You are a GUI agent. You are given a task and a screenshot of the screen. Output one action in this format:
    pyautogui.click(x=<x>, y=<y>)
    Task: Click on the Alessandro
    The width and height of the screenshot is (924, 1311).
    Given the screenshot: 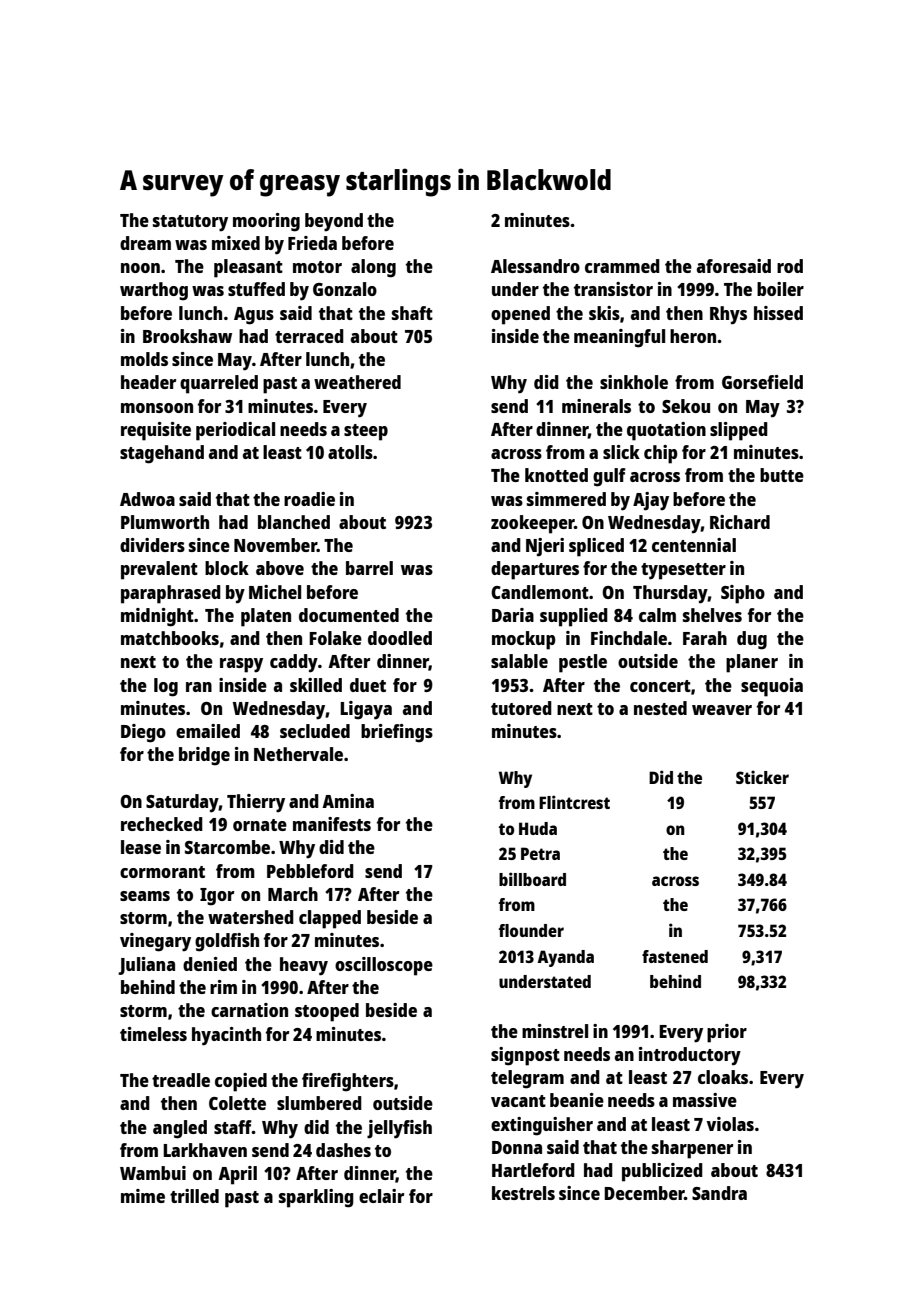 What is the action you would take?
    pyautogui.click(x=535, y=266)
